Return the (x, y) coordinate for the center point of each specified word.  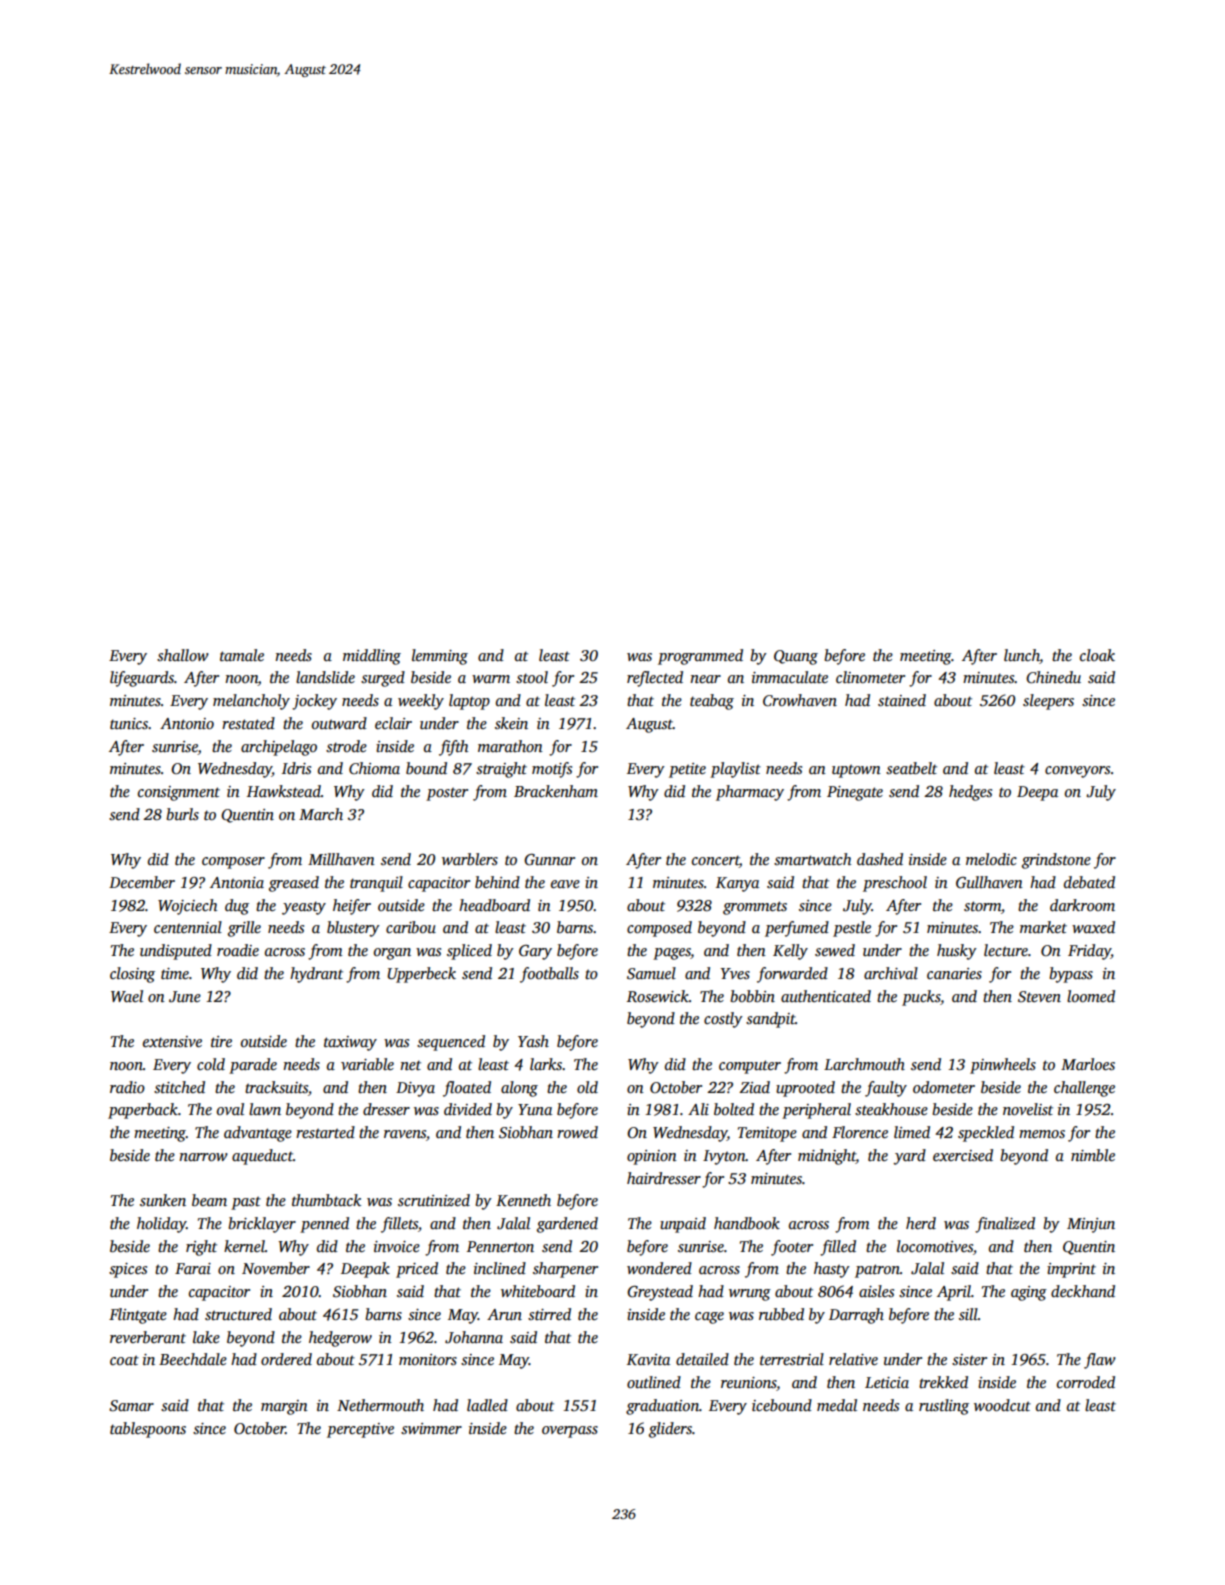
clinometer (870, 677)
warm (491, 679)
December (142, 882)
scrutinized (434, 1200)
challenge (1084, 1089)
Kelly (790, 952)
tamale (242, 655)
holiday (161, 1225)
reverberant (148, 1337)
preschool (895, 884)
